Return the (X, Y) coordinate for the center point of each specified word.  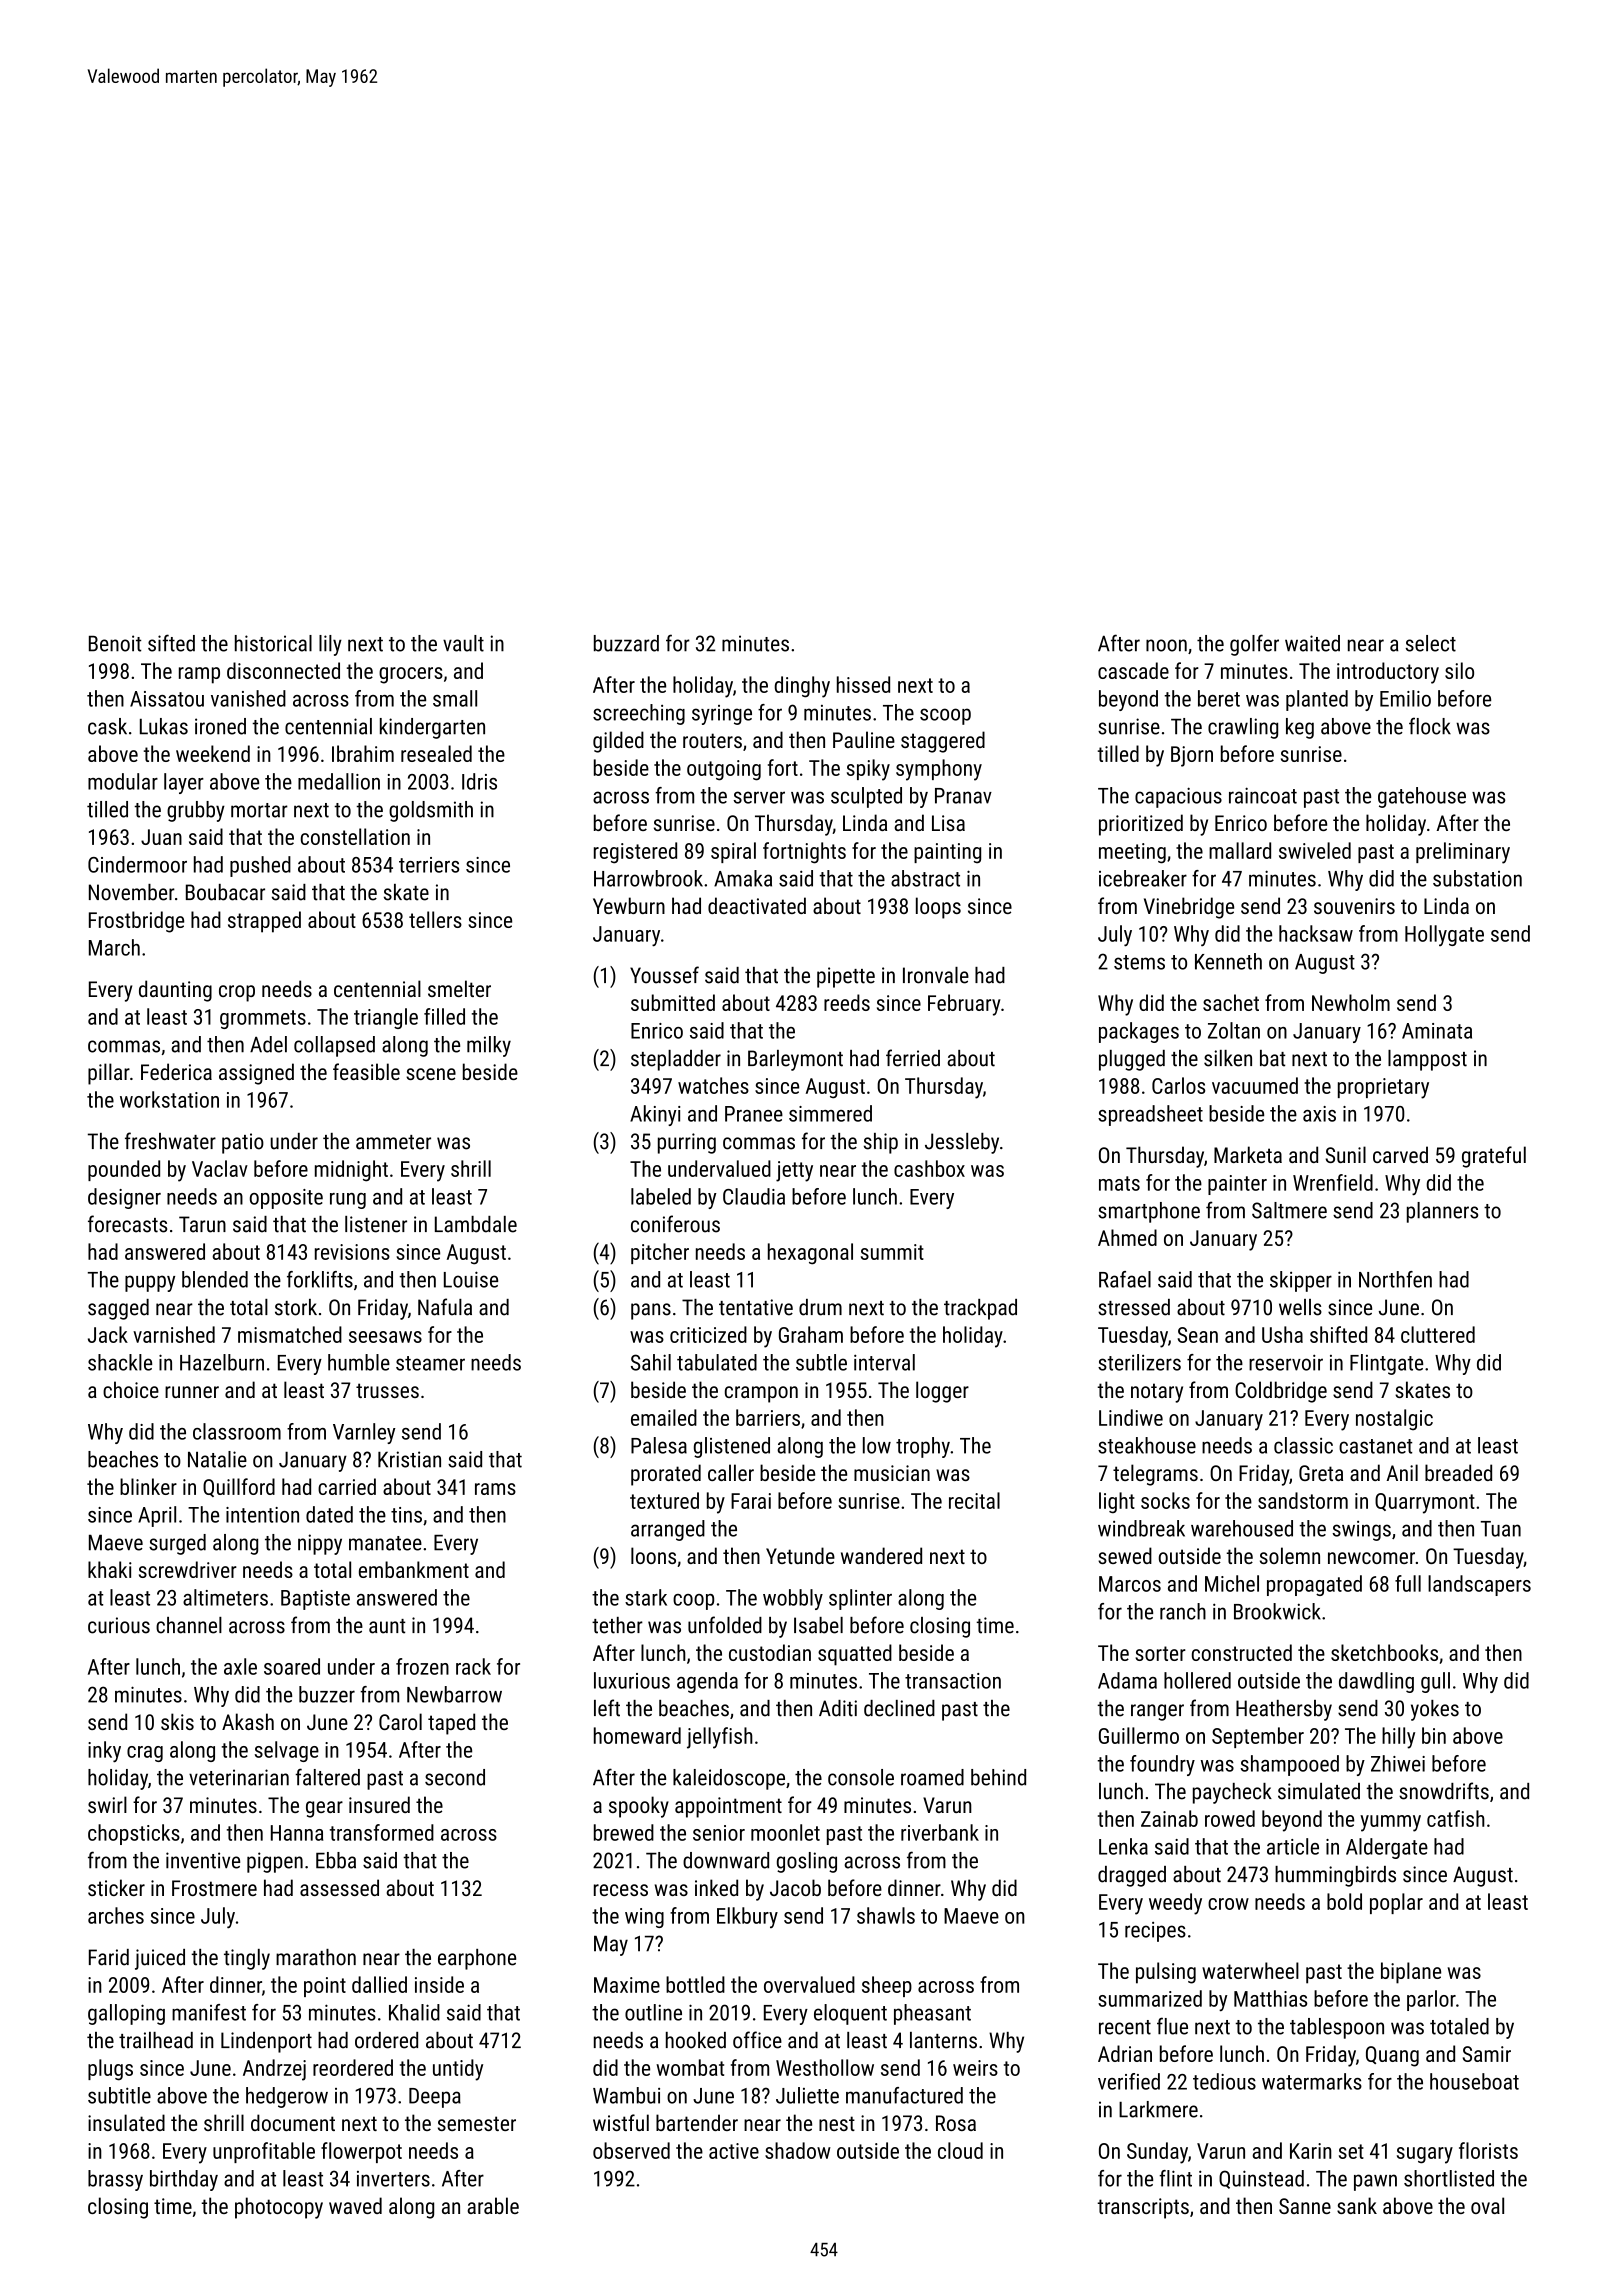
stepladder (676, 1060)
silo (1459, 670)
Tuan (1501, 1529)
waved (355, 2205)
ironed (220, 726)
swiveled (1315, 850)
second (455, 1777)
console (861, 1777)
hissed (863, 684)
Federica (176, 1071)
